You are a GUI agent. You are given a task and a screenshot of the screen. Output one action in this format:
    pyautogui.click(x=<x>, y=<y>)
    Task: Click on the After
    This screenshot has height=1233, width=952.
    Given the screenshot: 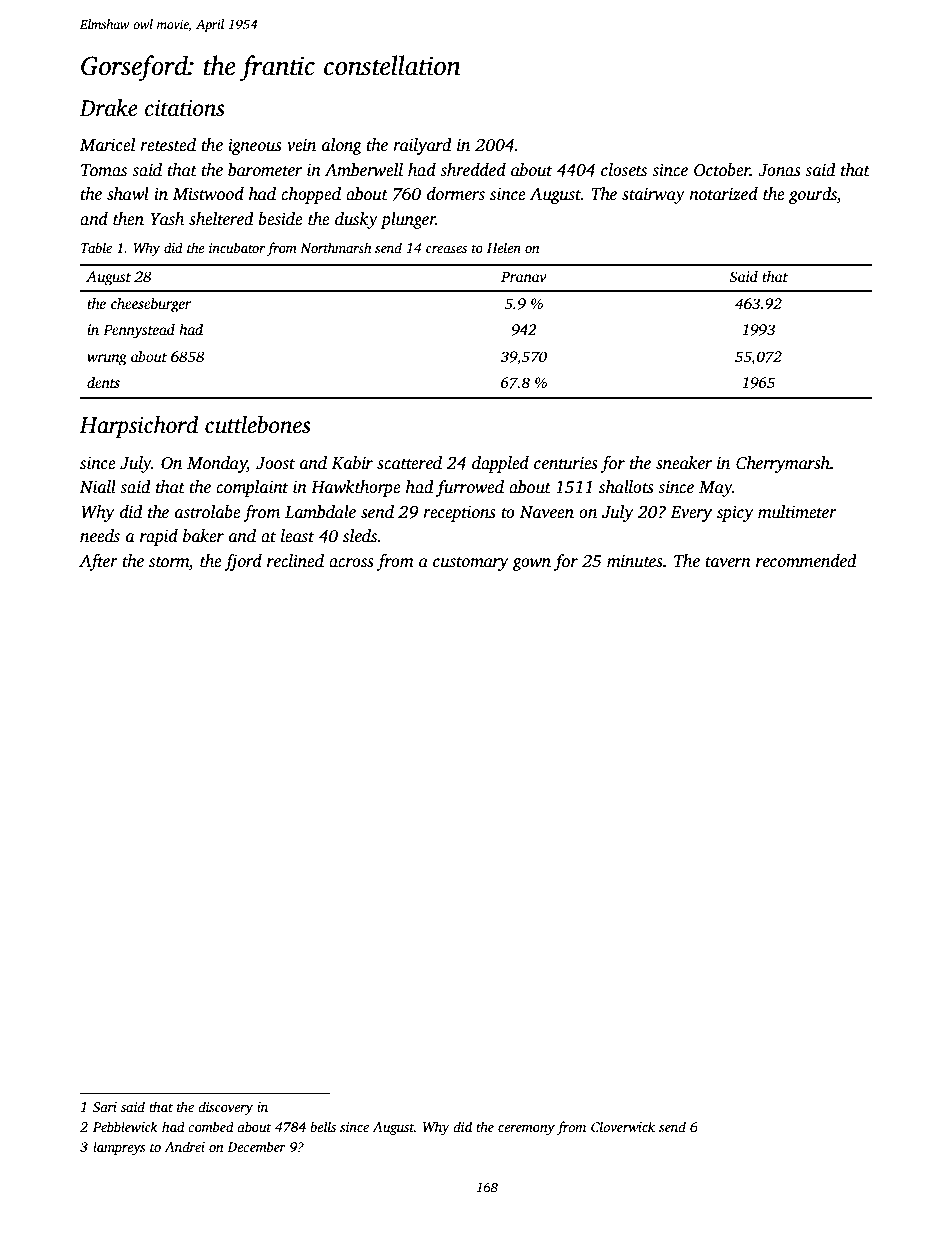 What is the action you would take?
    pyautogui.click(x=98, y=562)
